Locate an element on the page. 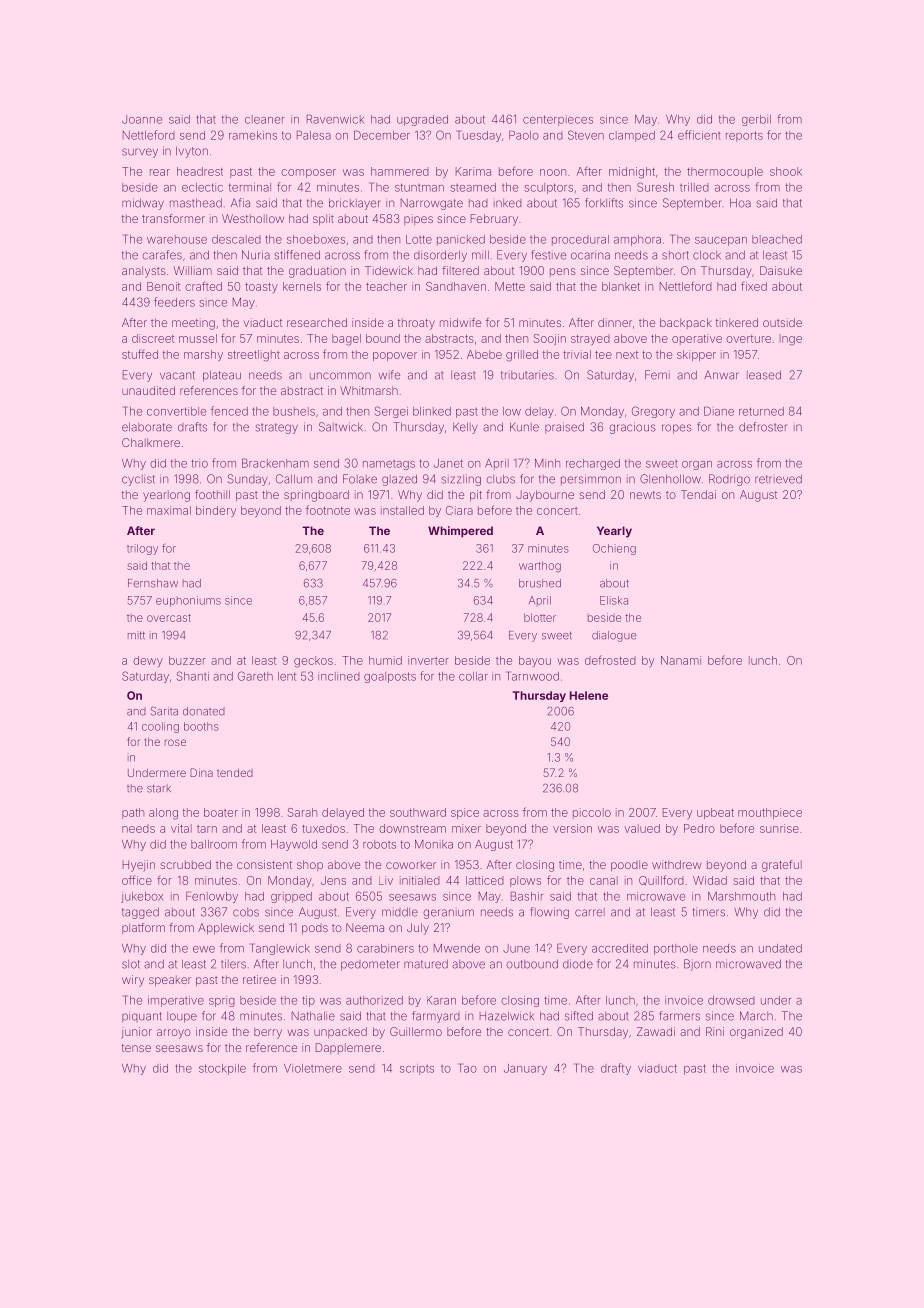 Image resolution: width=924 pixels, height=1308 pixels. buzzer is located at coordinates (187, 660).
